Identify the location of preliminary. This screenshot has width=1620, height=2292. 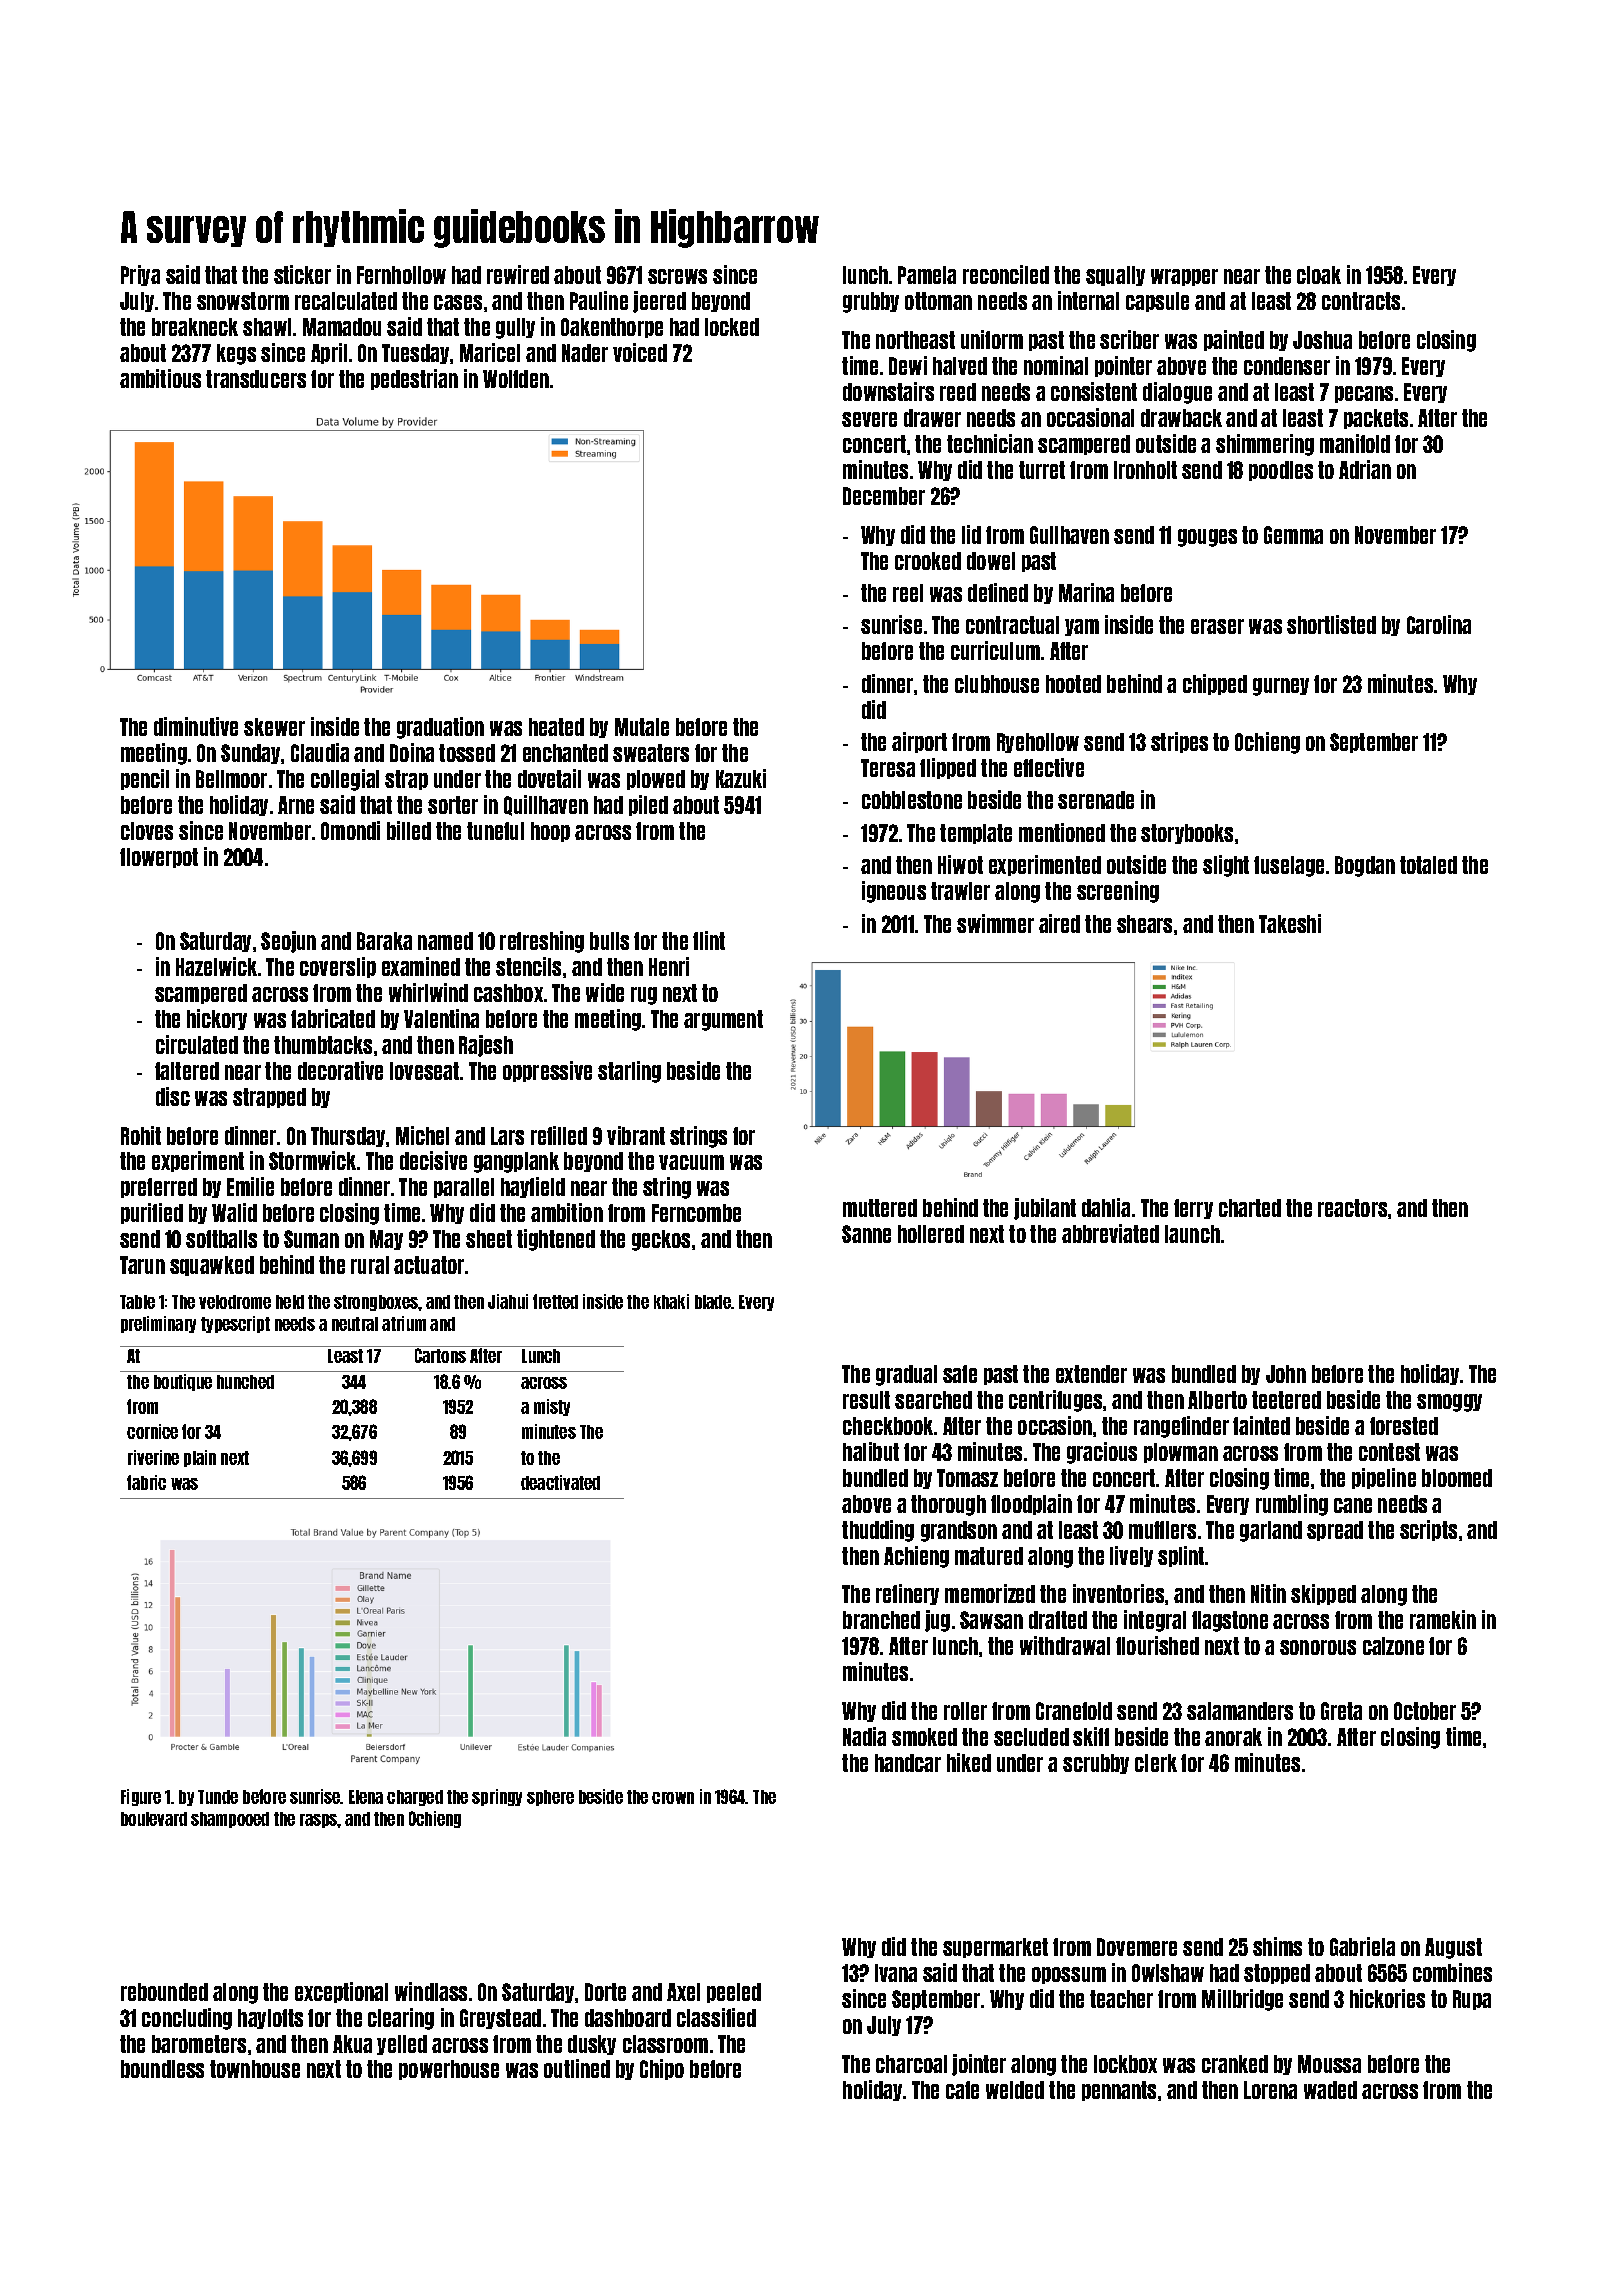
(158, 1324).
